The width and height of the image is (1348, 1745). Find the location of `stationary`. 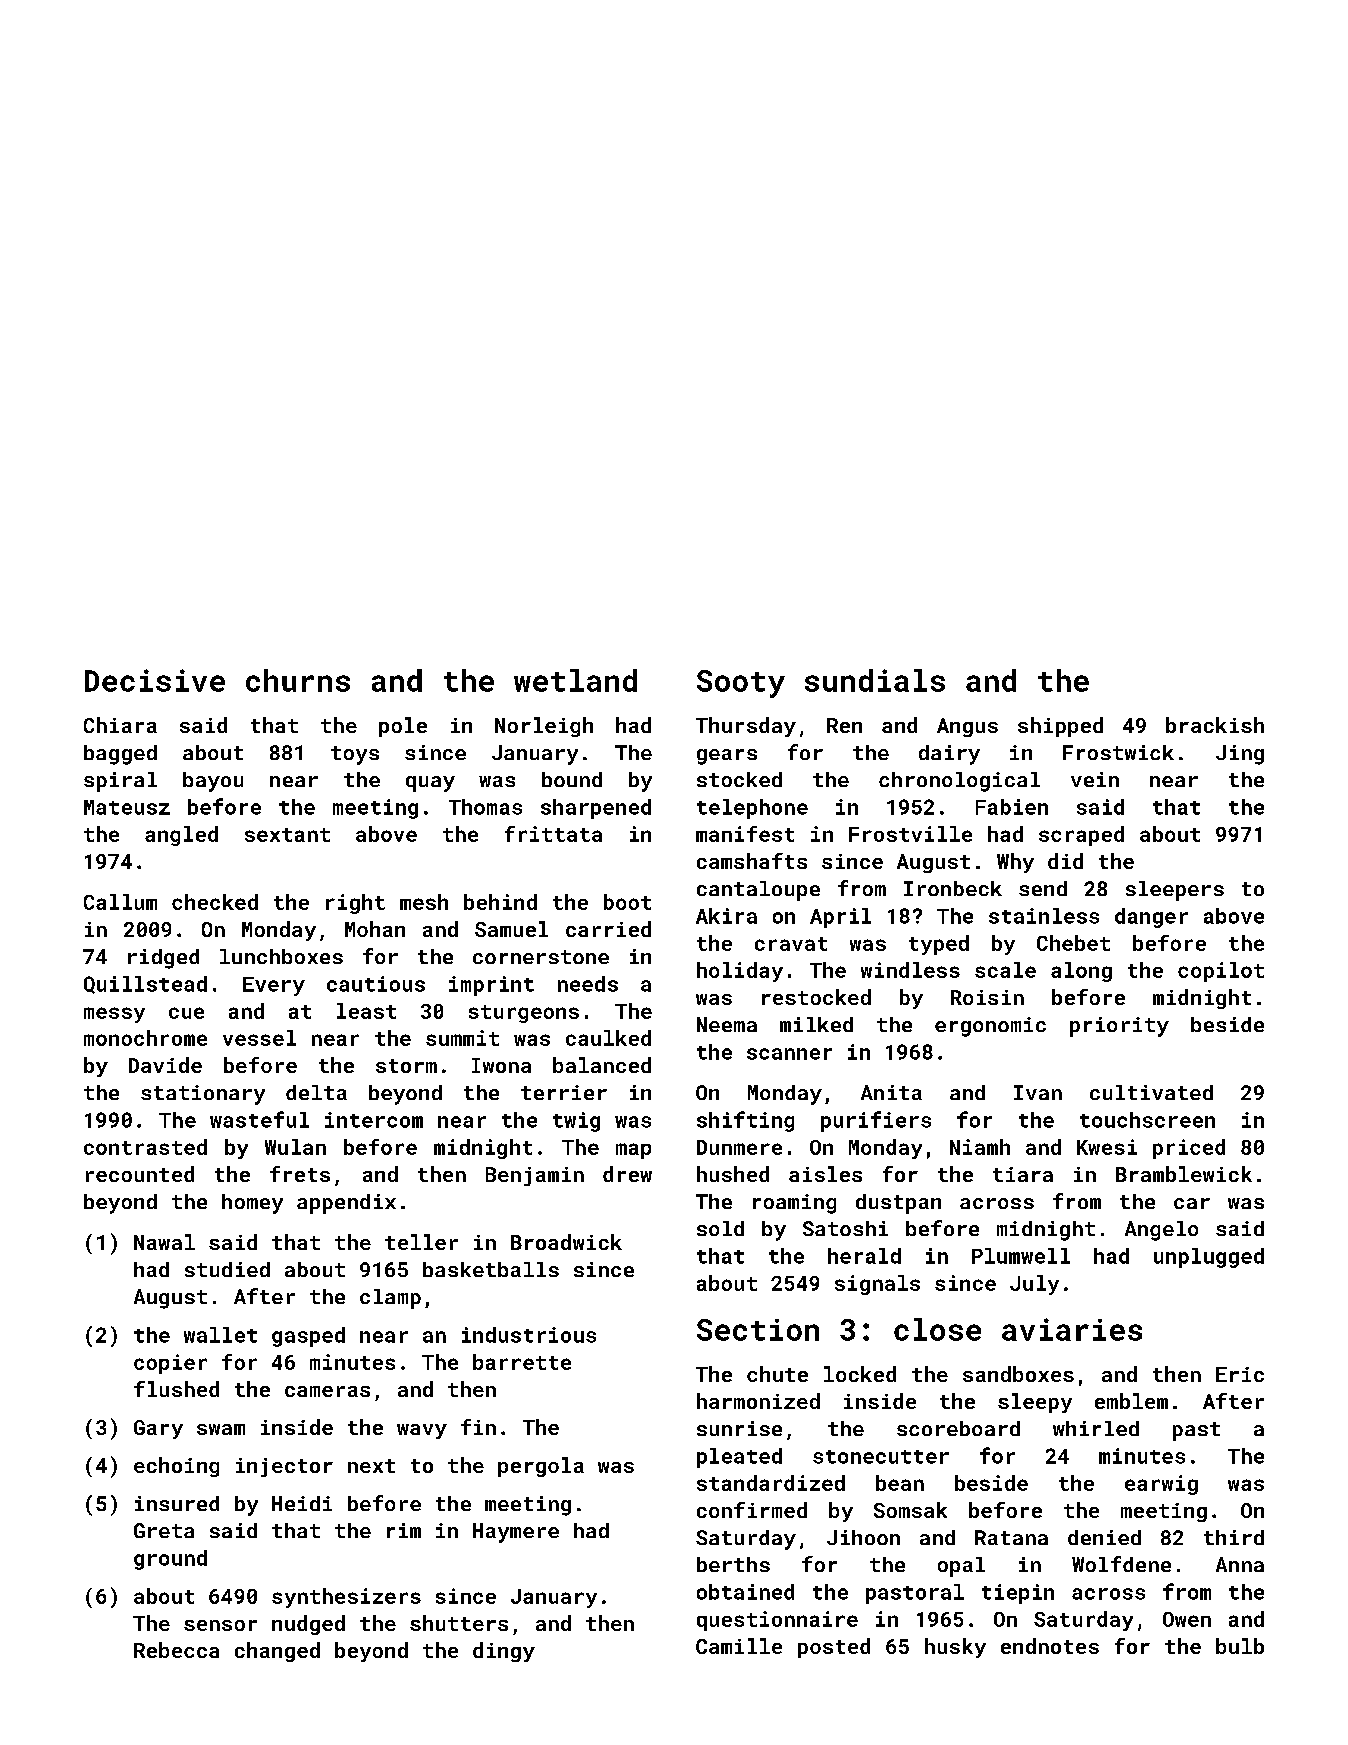

stationary is located at coordinates (203, 1095).
